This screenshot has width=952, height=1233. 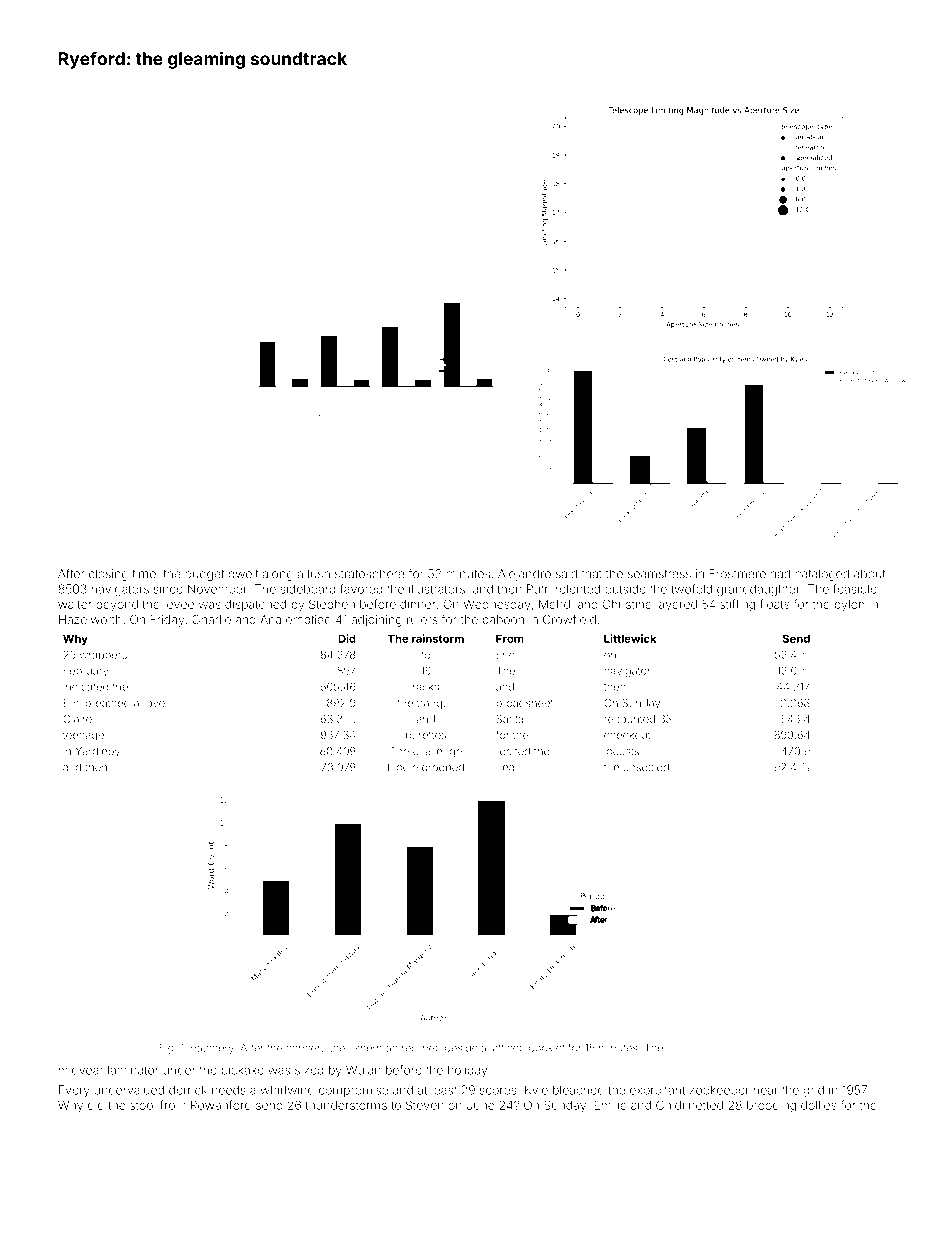 What do you see at coordinates (103, 656) in the screenshot?
I see `wrappers` at bounding box center [103, 656].
